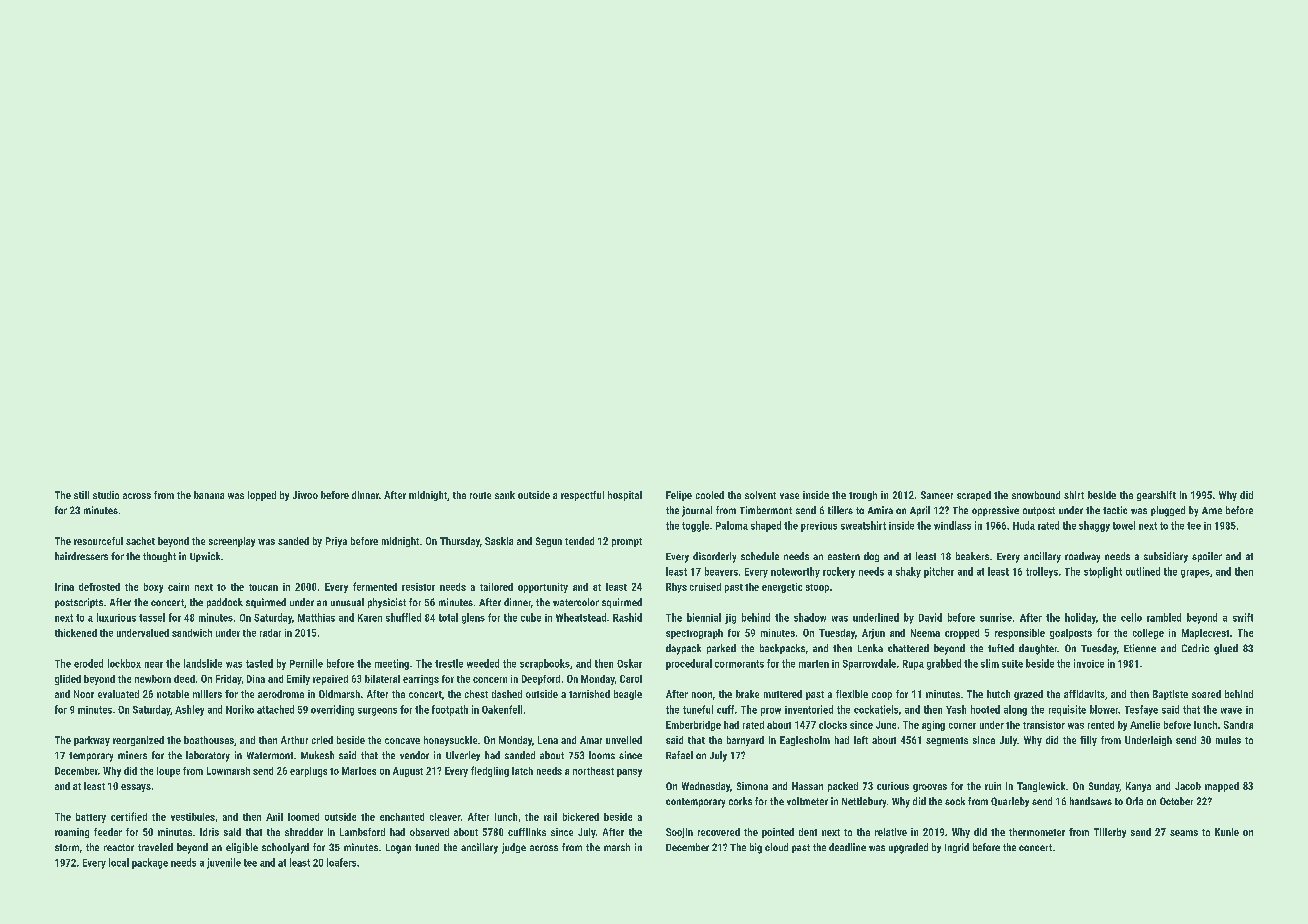  I want to click on aerodrome, so click(281, 694).
